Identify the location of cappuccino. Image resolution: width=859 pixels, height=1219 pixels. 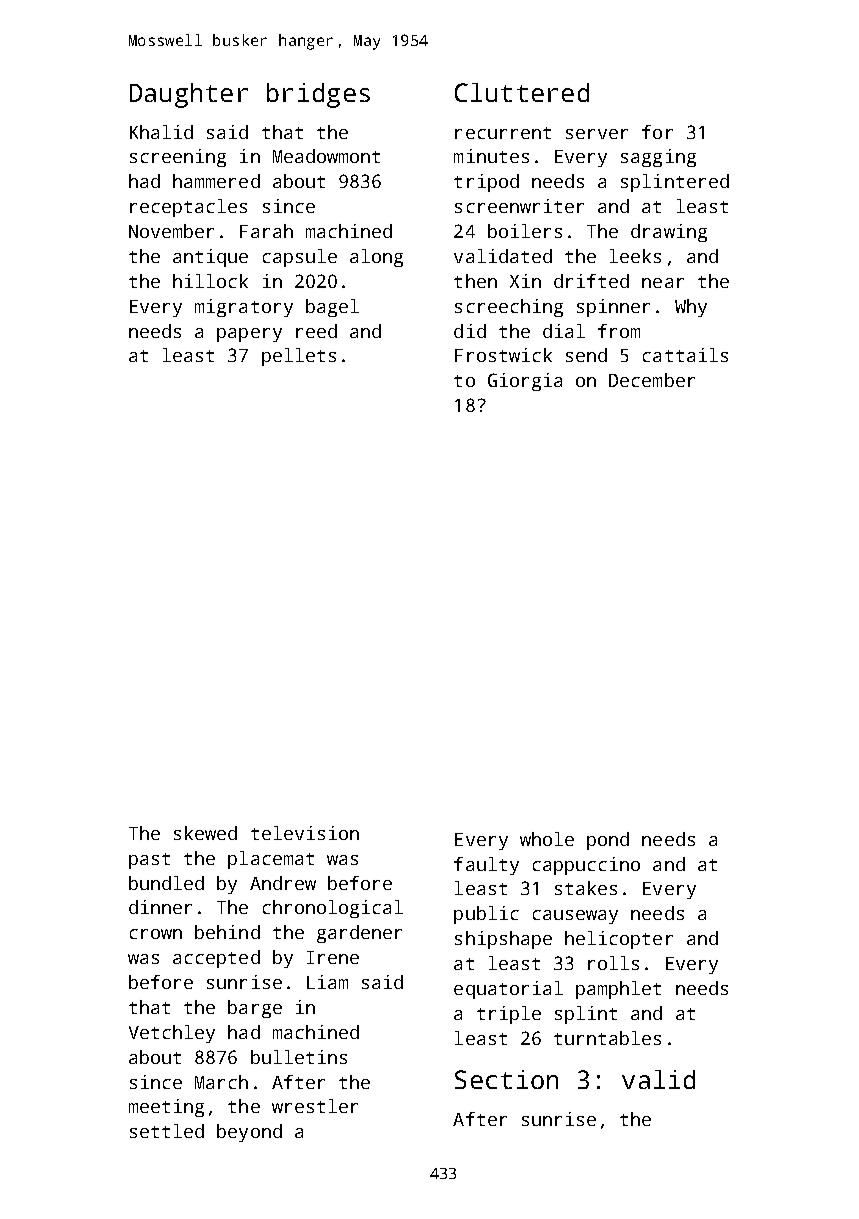
(586, 866).
